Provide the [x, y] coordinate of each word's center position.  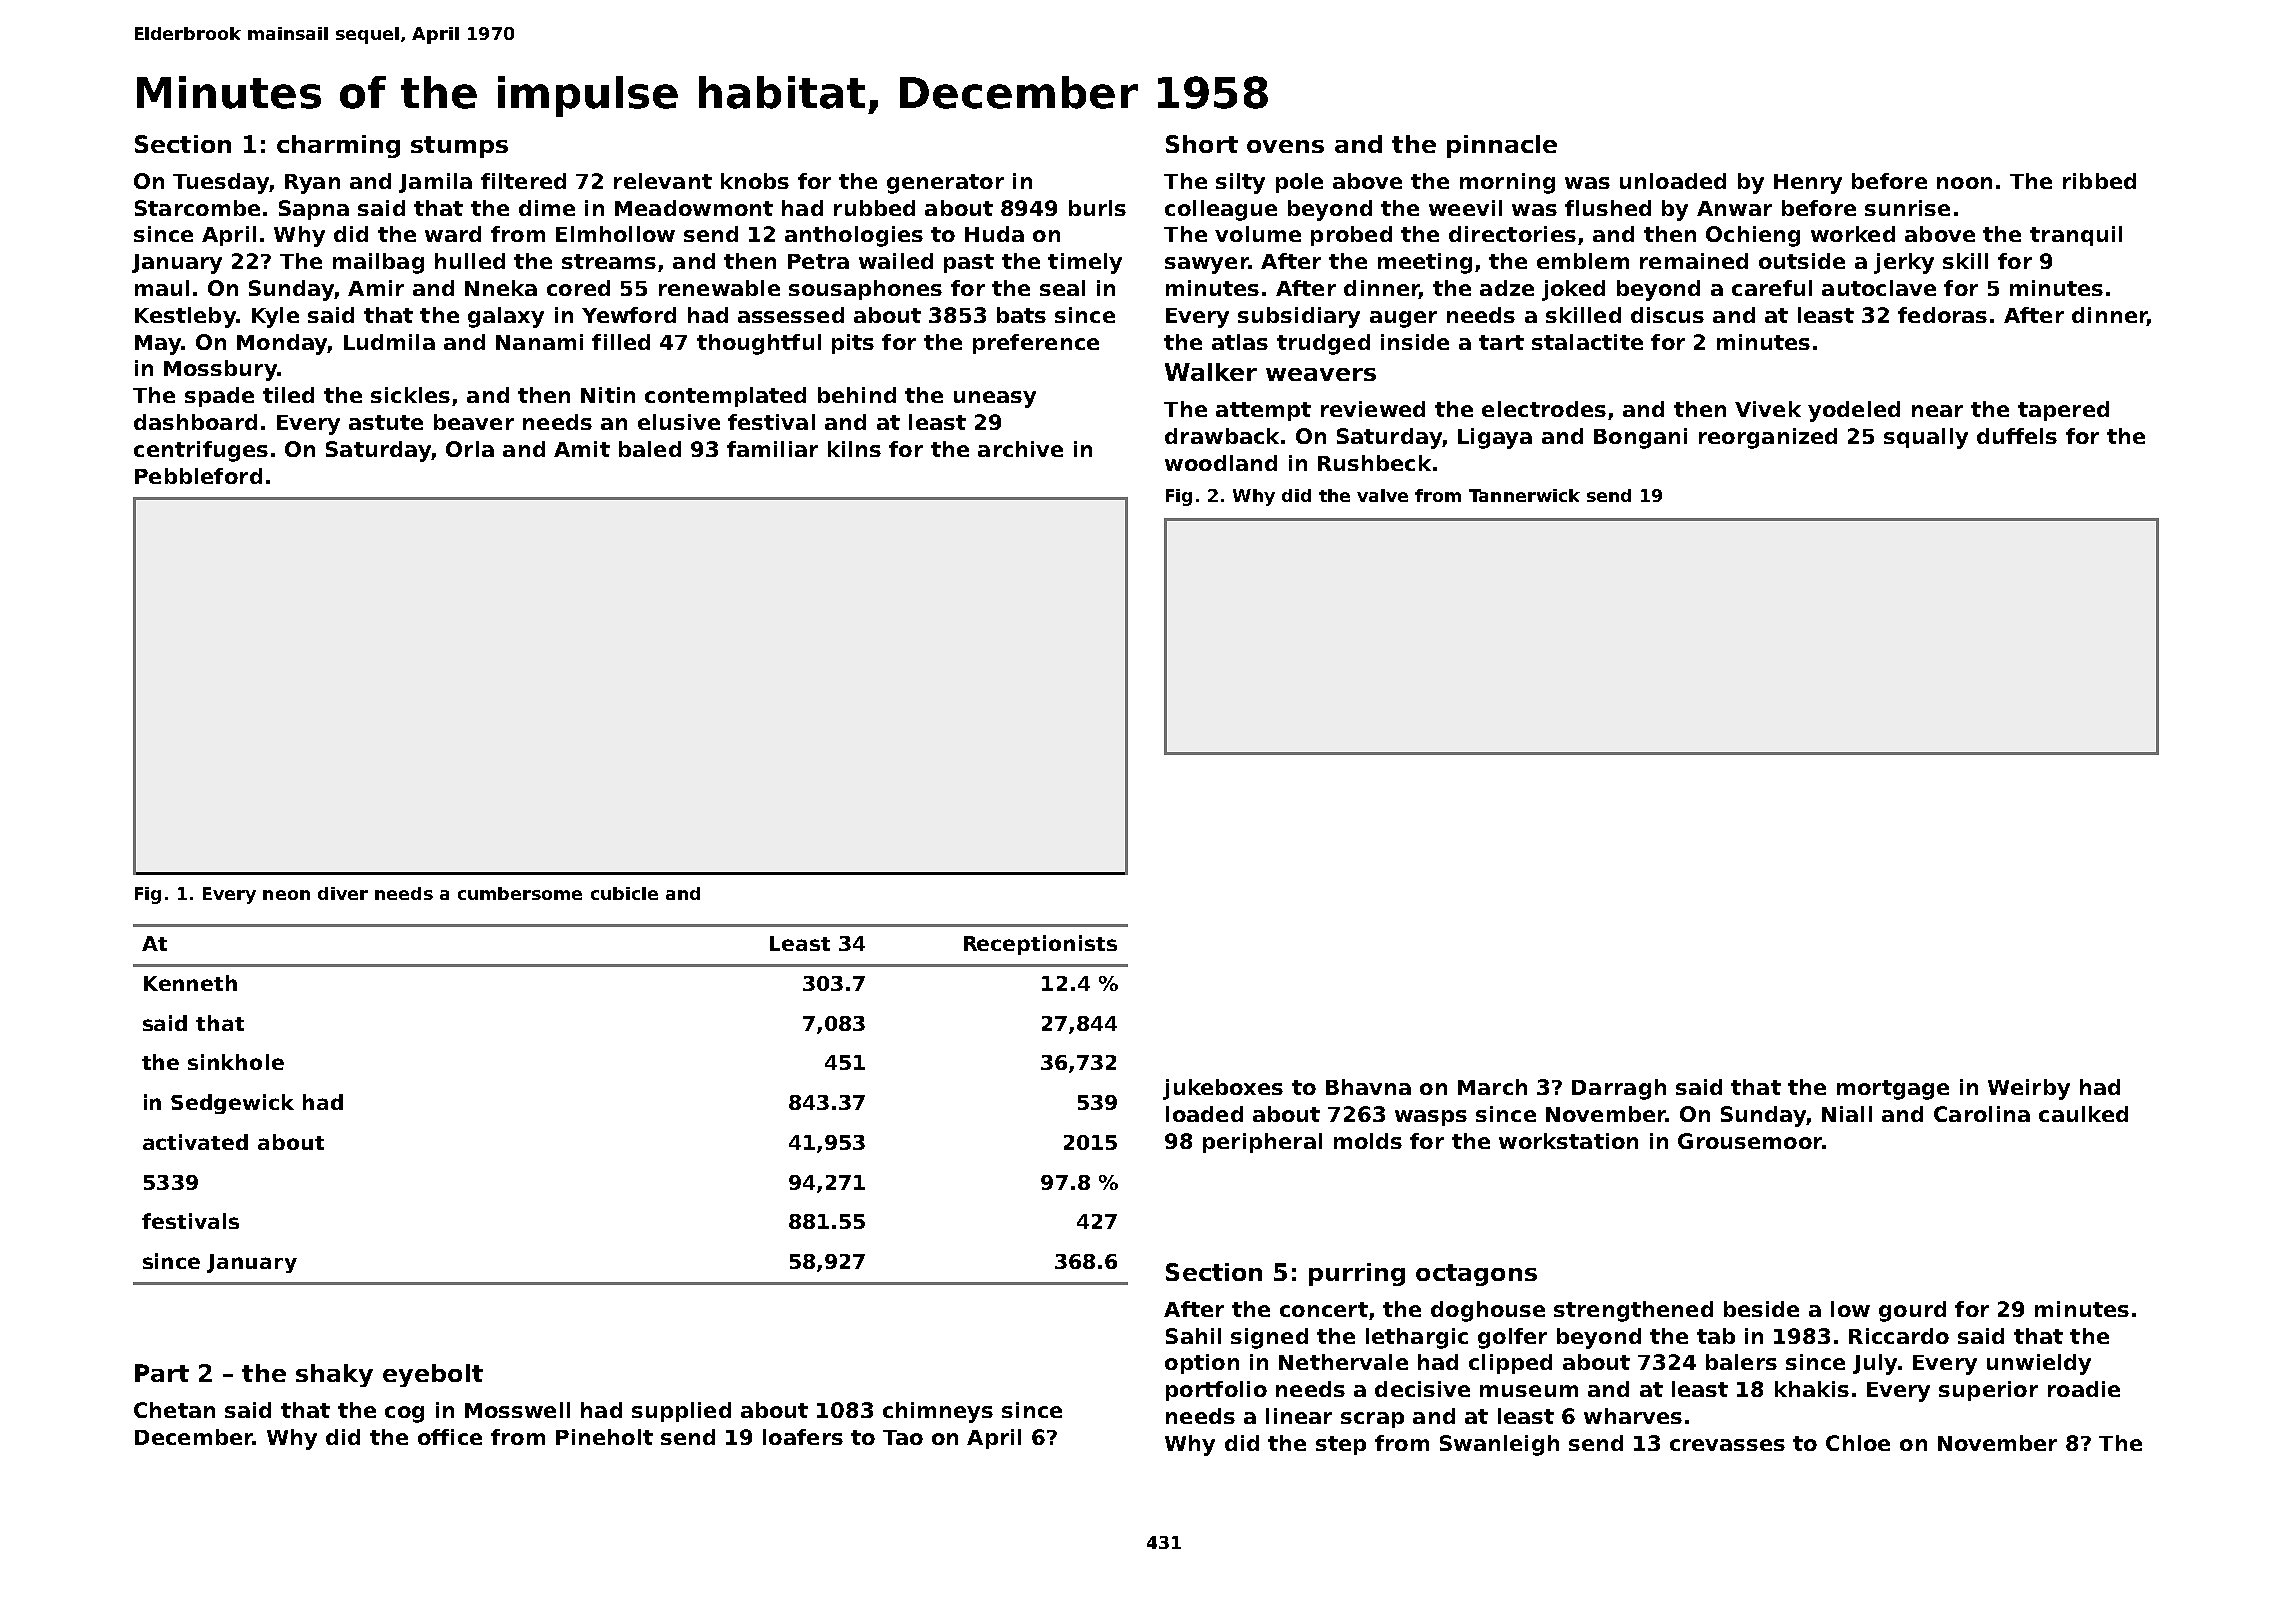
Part [162, 1373]
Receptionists [1040, 945]
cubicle [624, 893]
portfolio [1216, 1391]
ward [453, 234]
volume [1258, 234]
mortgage [1893, 1090]
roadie [2084, 1389]
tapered [2063, 411]
